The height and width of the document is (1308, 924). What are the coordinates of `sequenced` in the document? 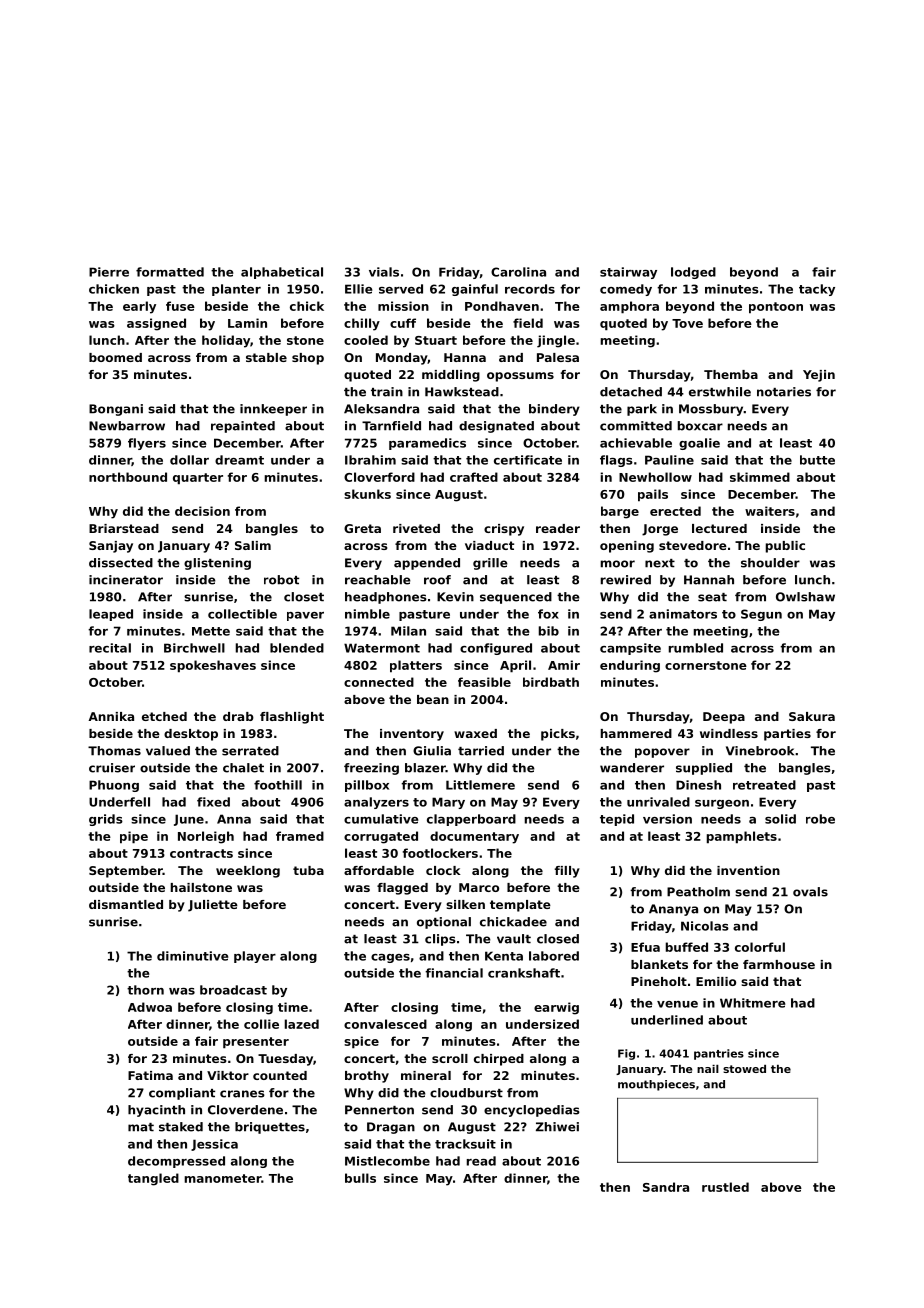 It's located at (516, 598).
